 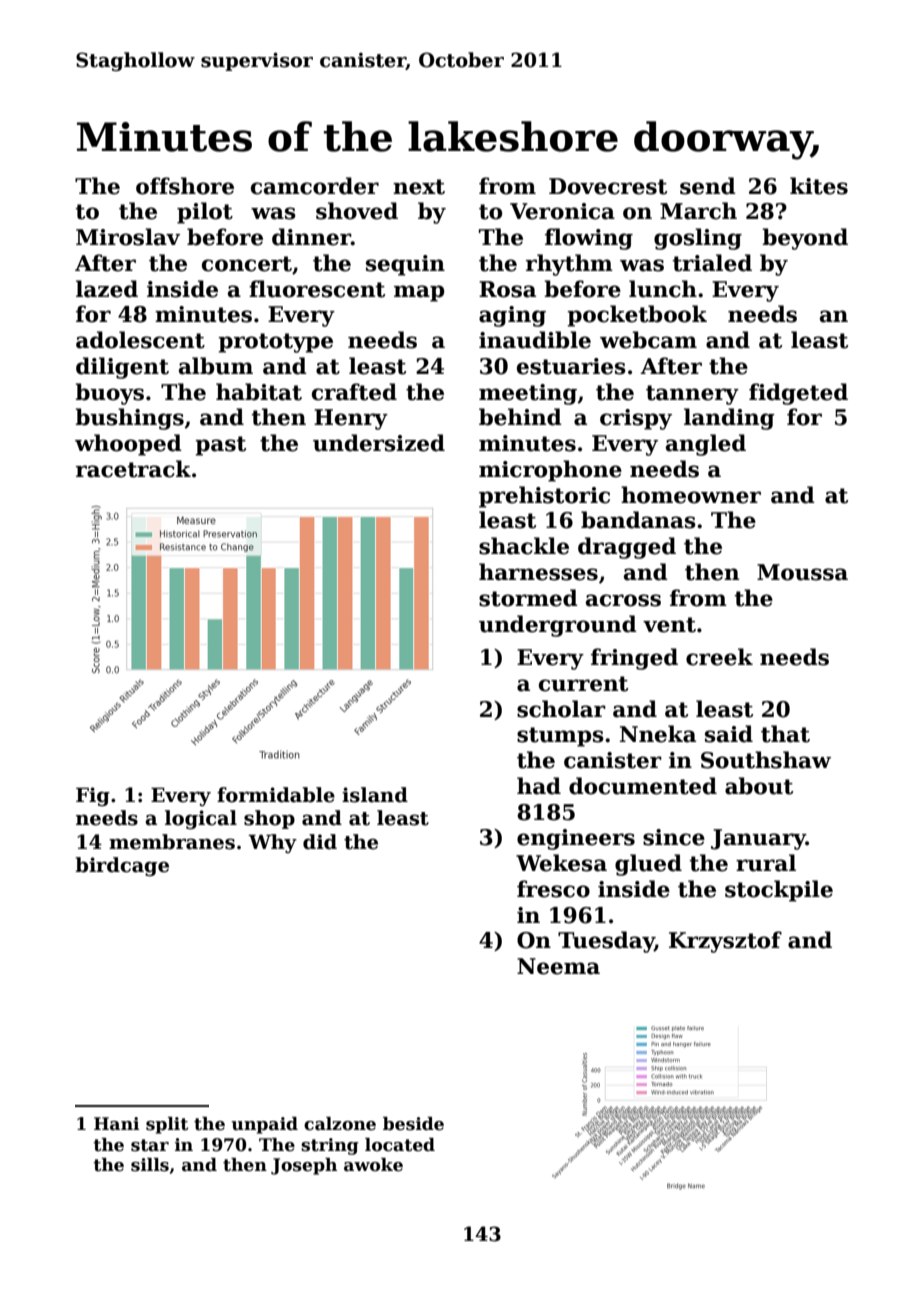 What do you see at coordinates (561, 863) in the screenshot?
I see `Wekesa` at bounding box center [561, 863].
